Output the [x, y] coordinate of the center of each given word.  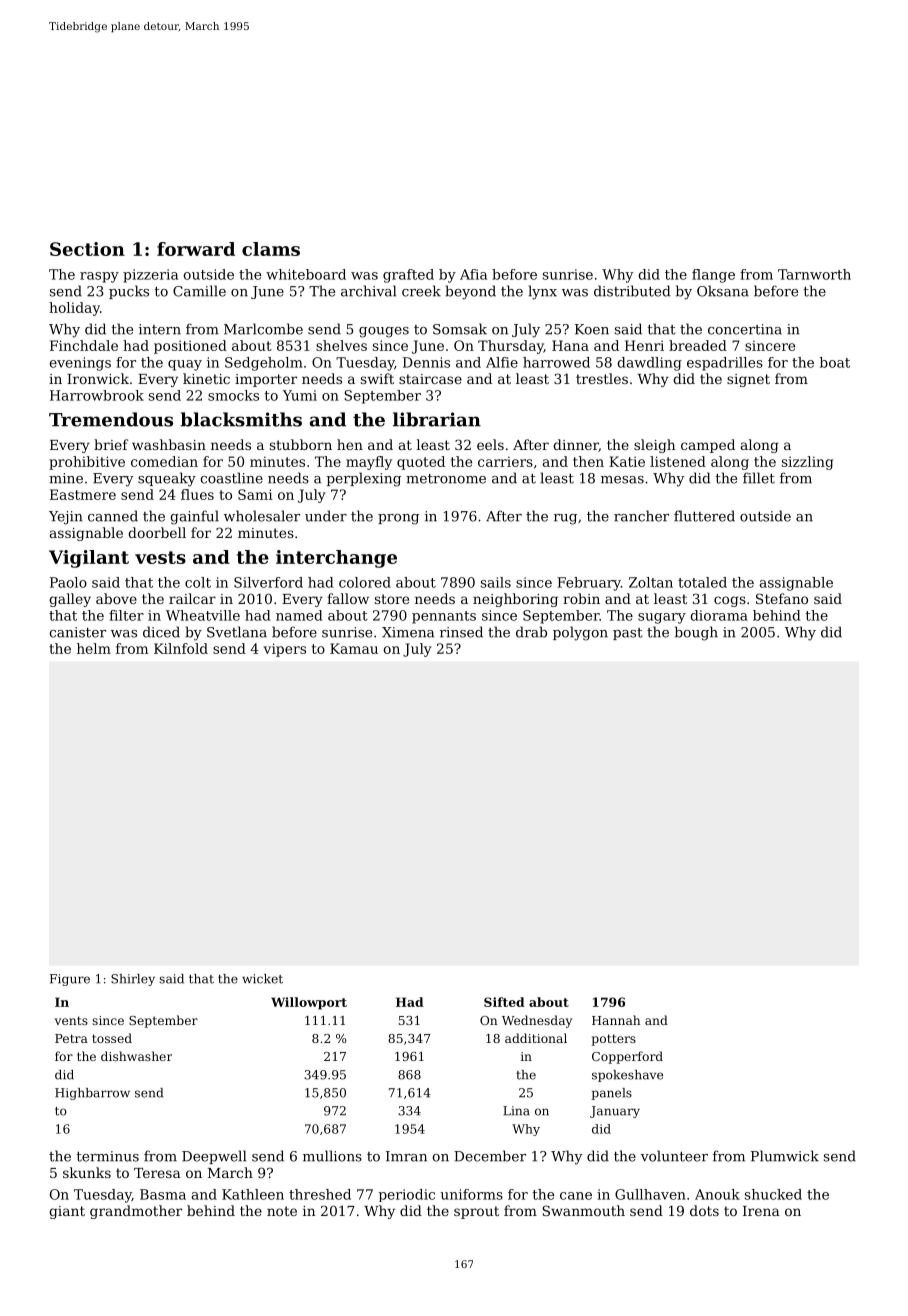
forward [196, 249]
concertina [745, 329]
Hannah [616, 1020]
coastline [231, 478]
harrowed [556, 362]
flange [713, 276]
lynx [542, 292]
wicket [262, 979]
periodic [407, 1195]
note [282, 1211]
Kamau [354, 648]
